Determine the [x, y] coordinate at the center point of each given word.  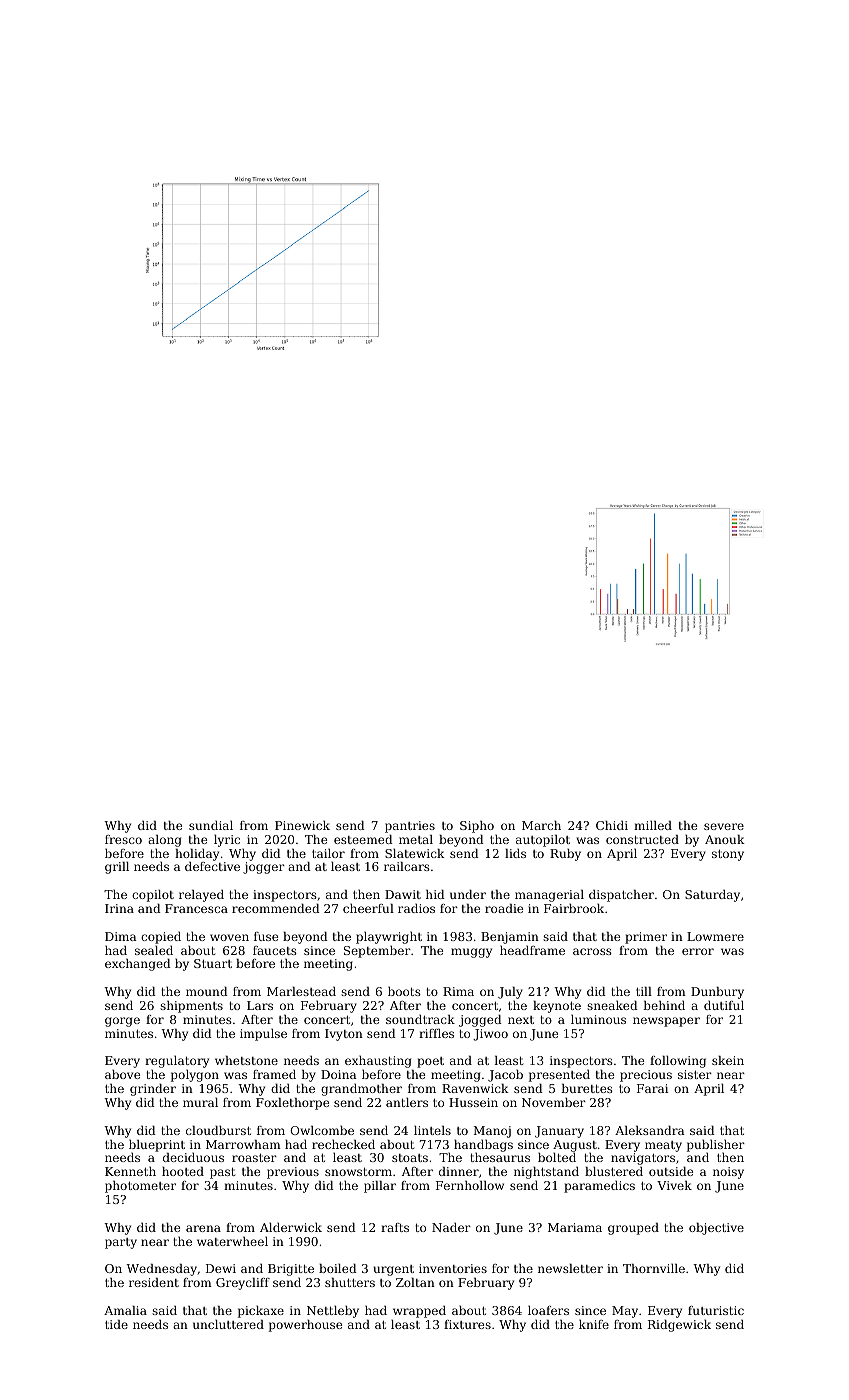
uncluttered [228, 1324]
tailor [328, 853]
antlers [407, 1102]
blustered [614, 1171]
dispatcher [621, 896]
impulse [263, 1035]
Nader [451, 1227]
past [222, 1173]
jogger [264, 868]
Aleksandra [650, 1130]
